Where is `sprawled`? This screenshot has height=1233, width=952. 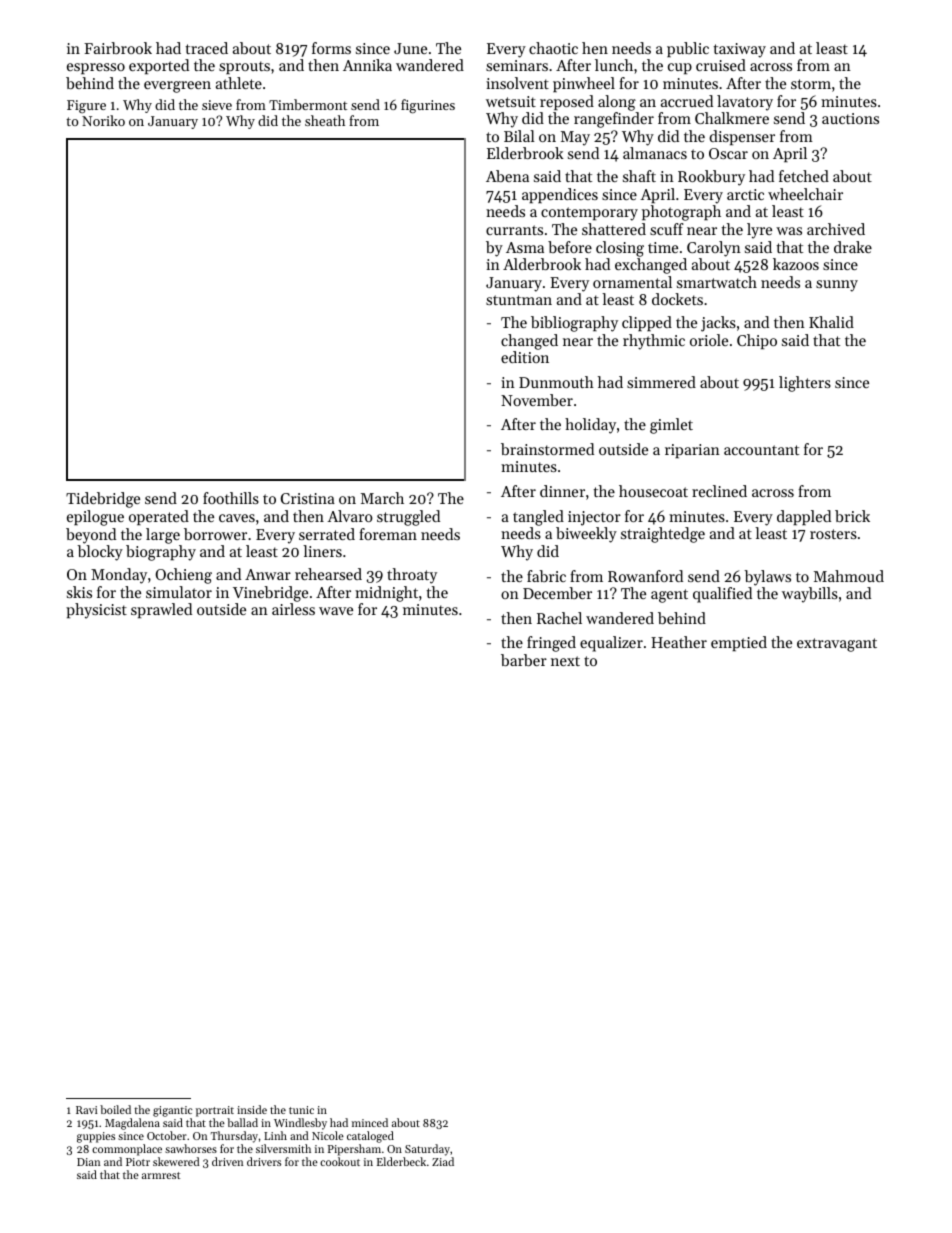
sprawled is located at coordinates (161, 610).
